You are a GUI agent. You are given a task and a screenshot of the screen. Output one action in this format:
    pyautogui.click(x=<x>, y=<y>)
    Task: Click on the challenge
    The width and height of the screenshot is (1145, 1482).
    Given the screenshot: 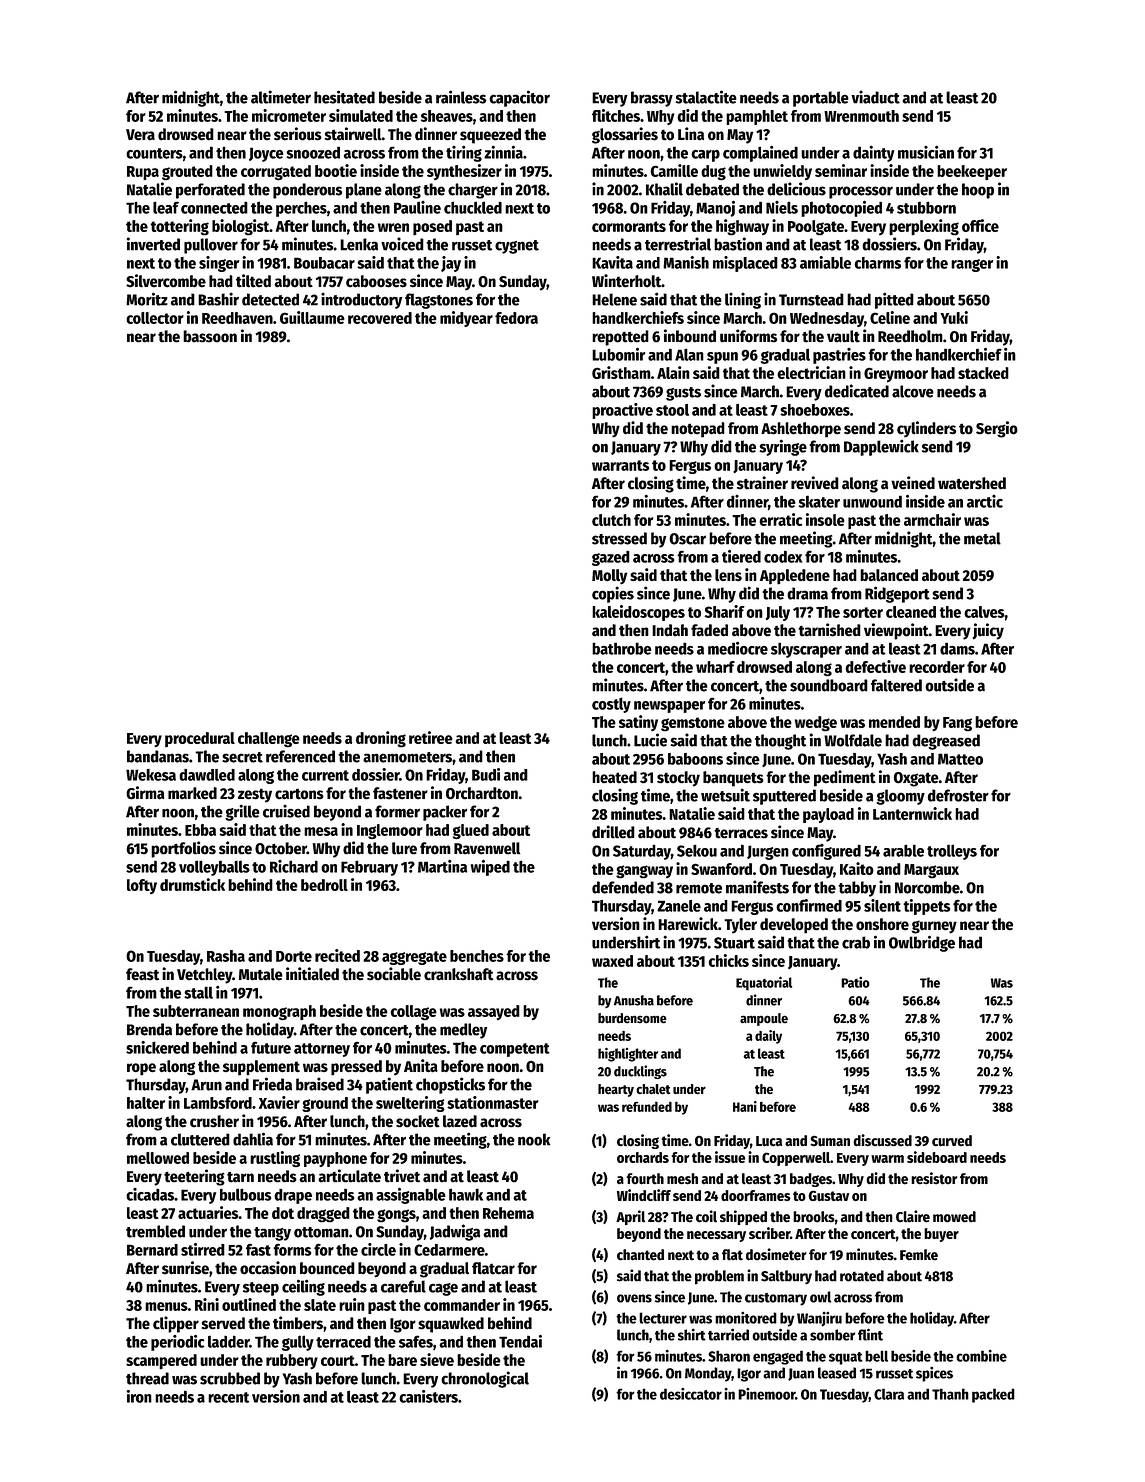 What is the action you would take?
    pyautogui.click(x=269, y=739)
